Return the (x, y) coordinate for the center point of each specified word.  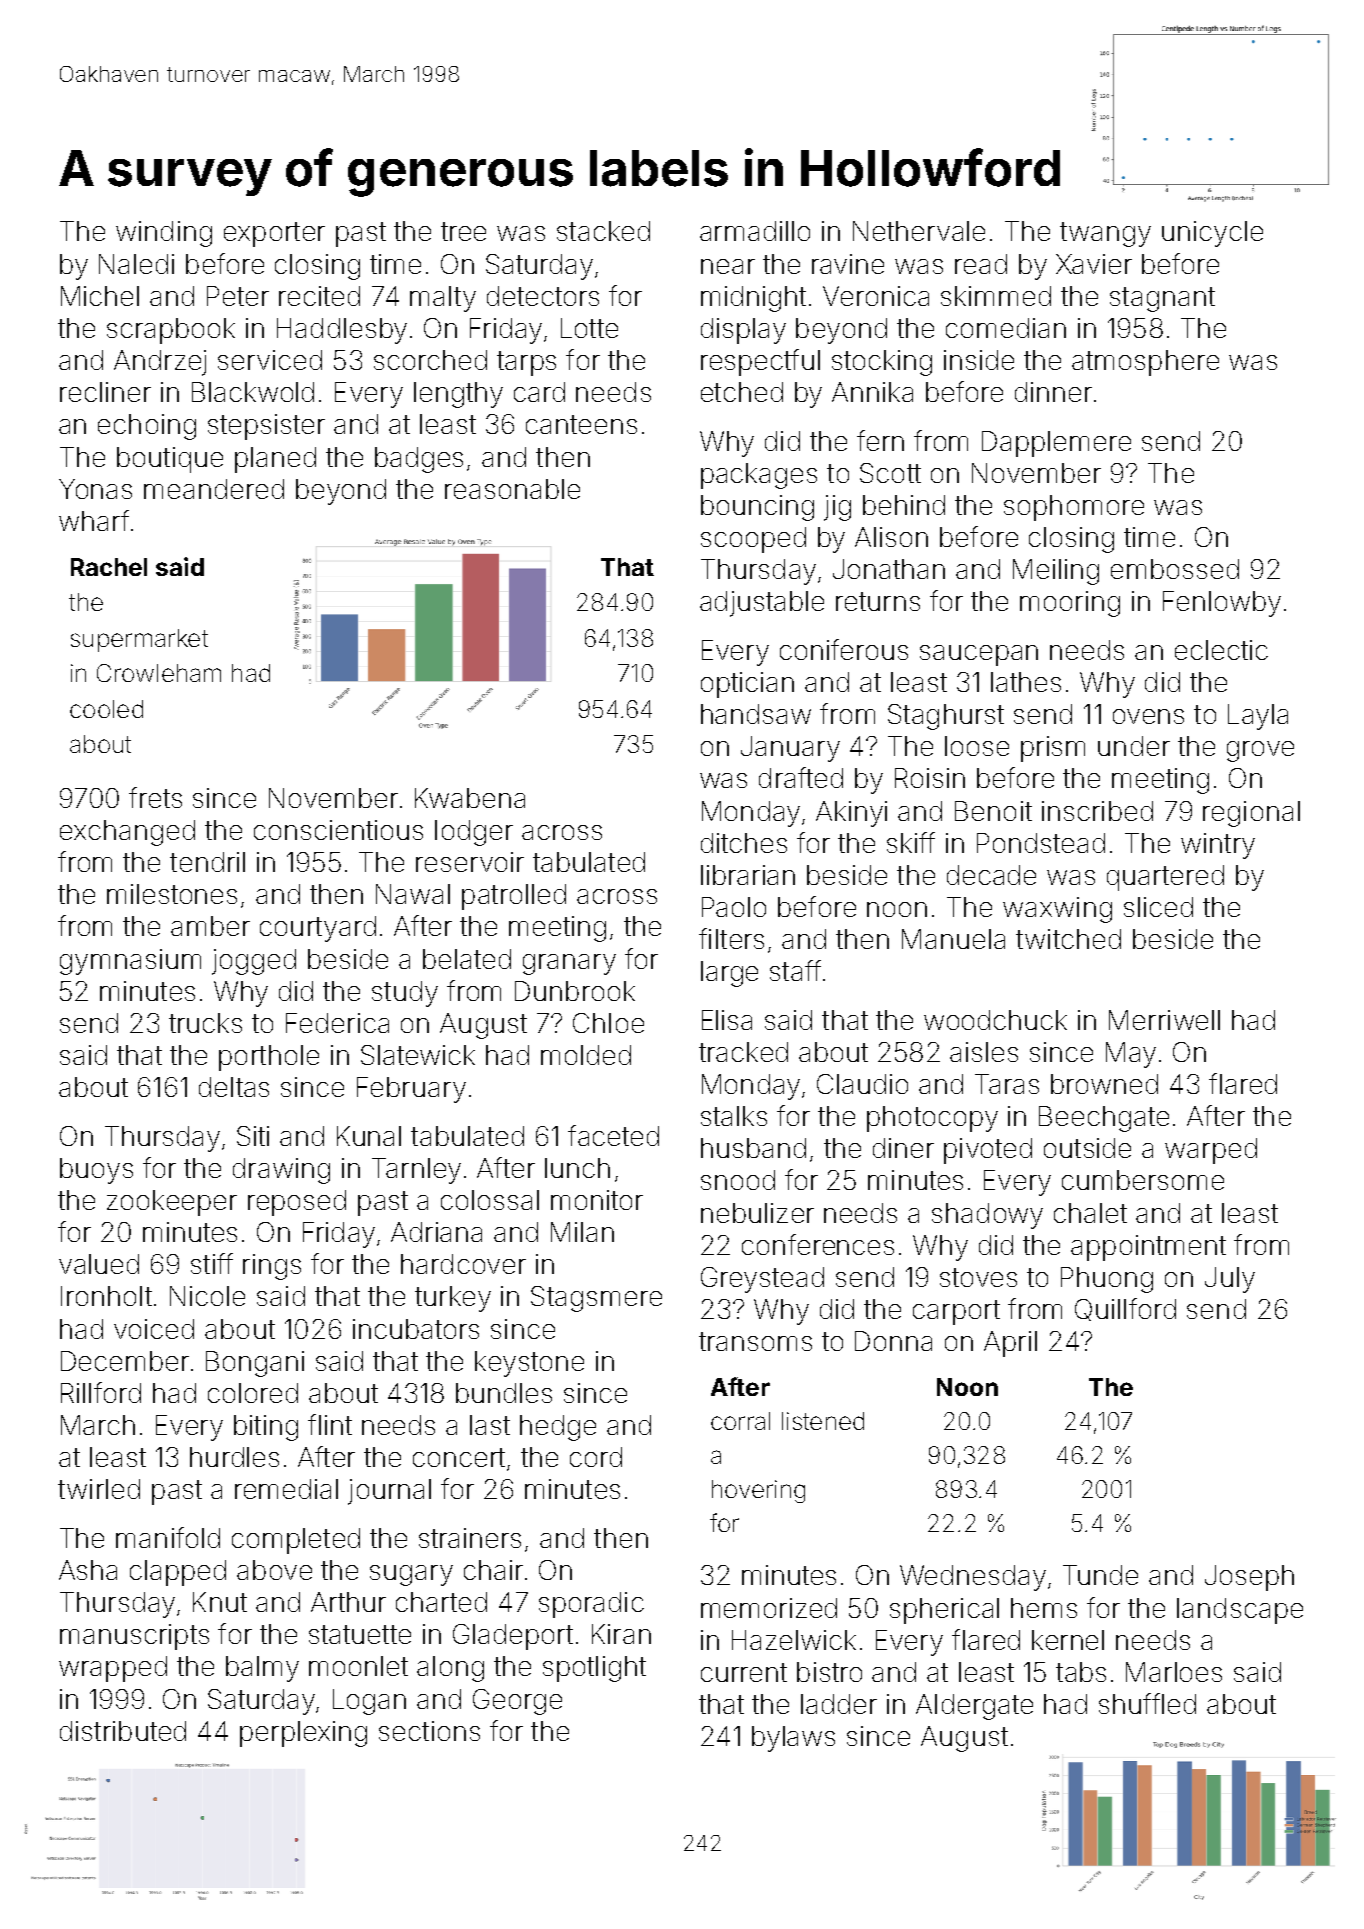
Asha (88, 1570)
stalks (734, 1116)
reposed (297, 1203)
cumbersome (1143, 1180)
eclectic (1221, 650)
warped (1211, 1151)
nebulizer (757, 1213)
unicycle (1212, 234)
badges (419, 460)
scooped (753, 540)
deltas (234, 1087)
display (743, 331)
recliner (105, 392)
